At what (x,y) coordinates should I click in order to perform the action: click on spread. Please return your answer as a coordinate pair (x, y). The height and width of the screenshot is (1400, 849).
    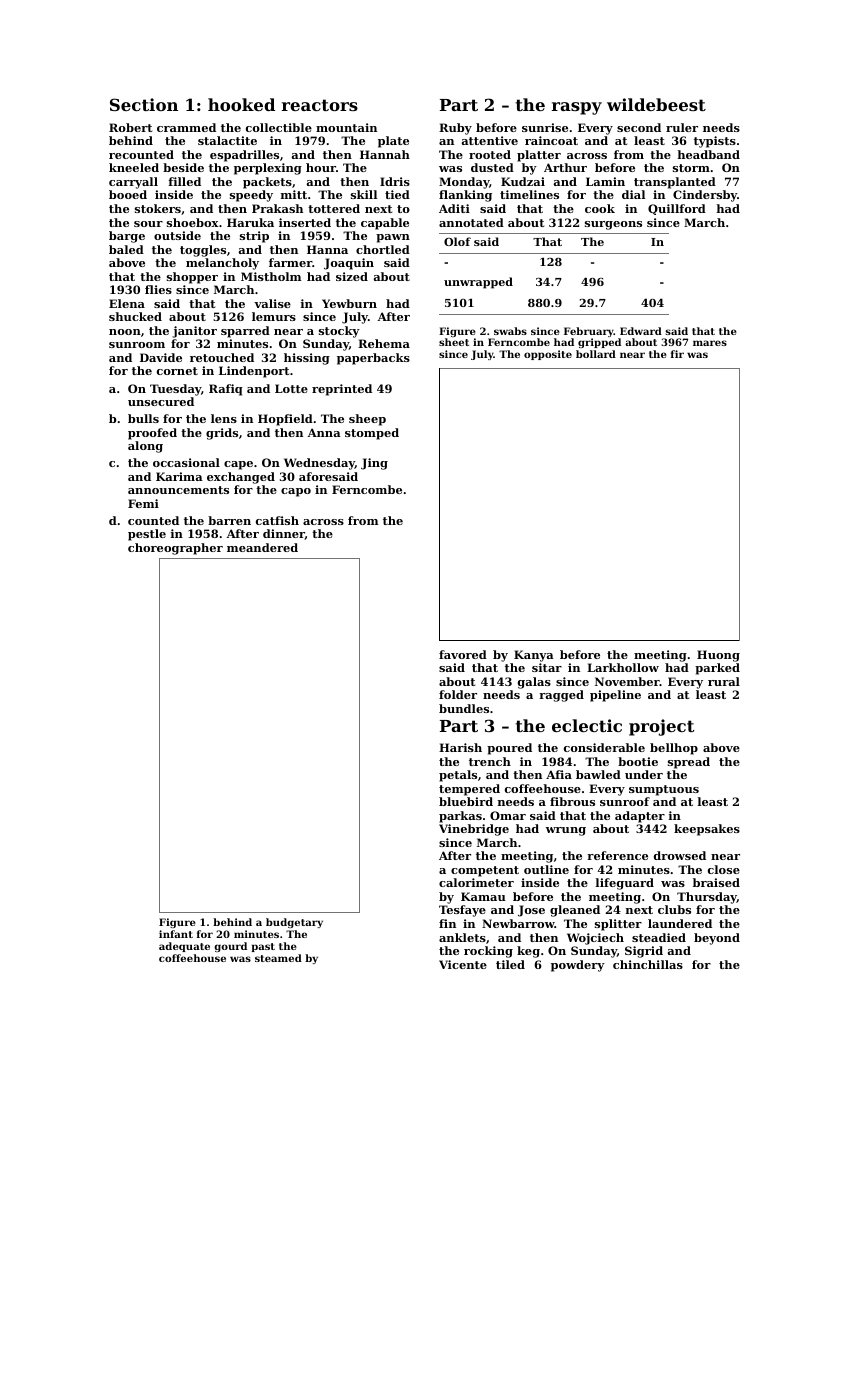
    Looking at the image, I should click on (689, 763).
